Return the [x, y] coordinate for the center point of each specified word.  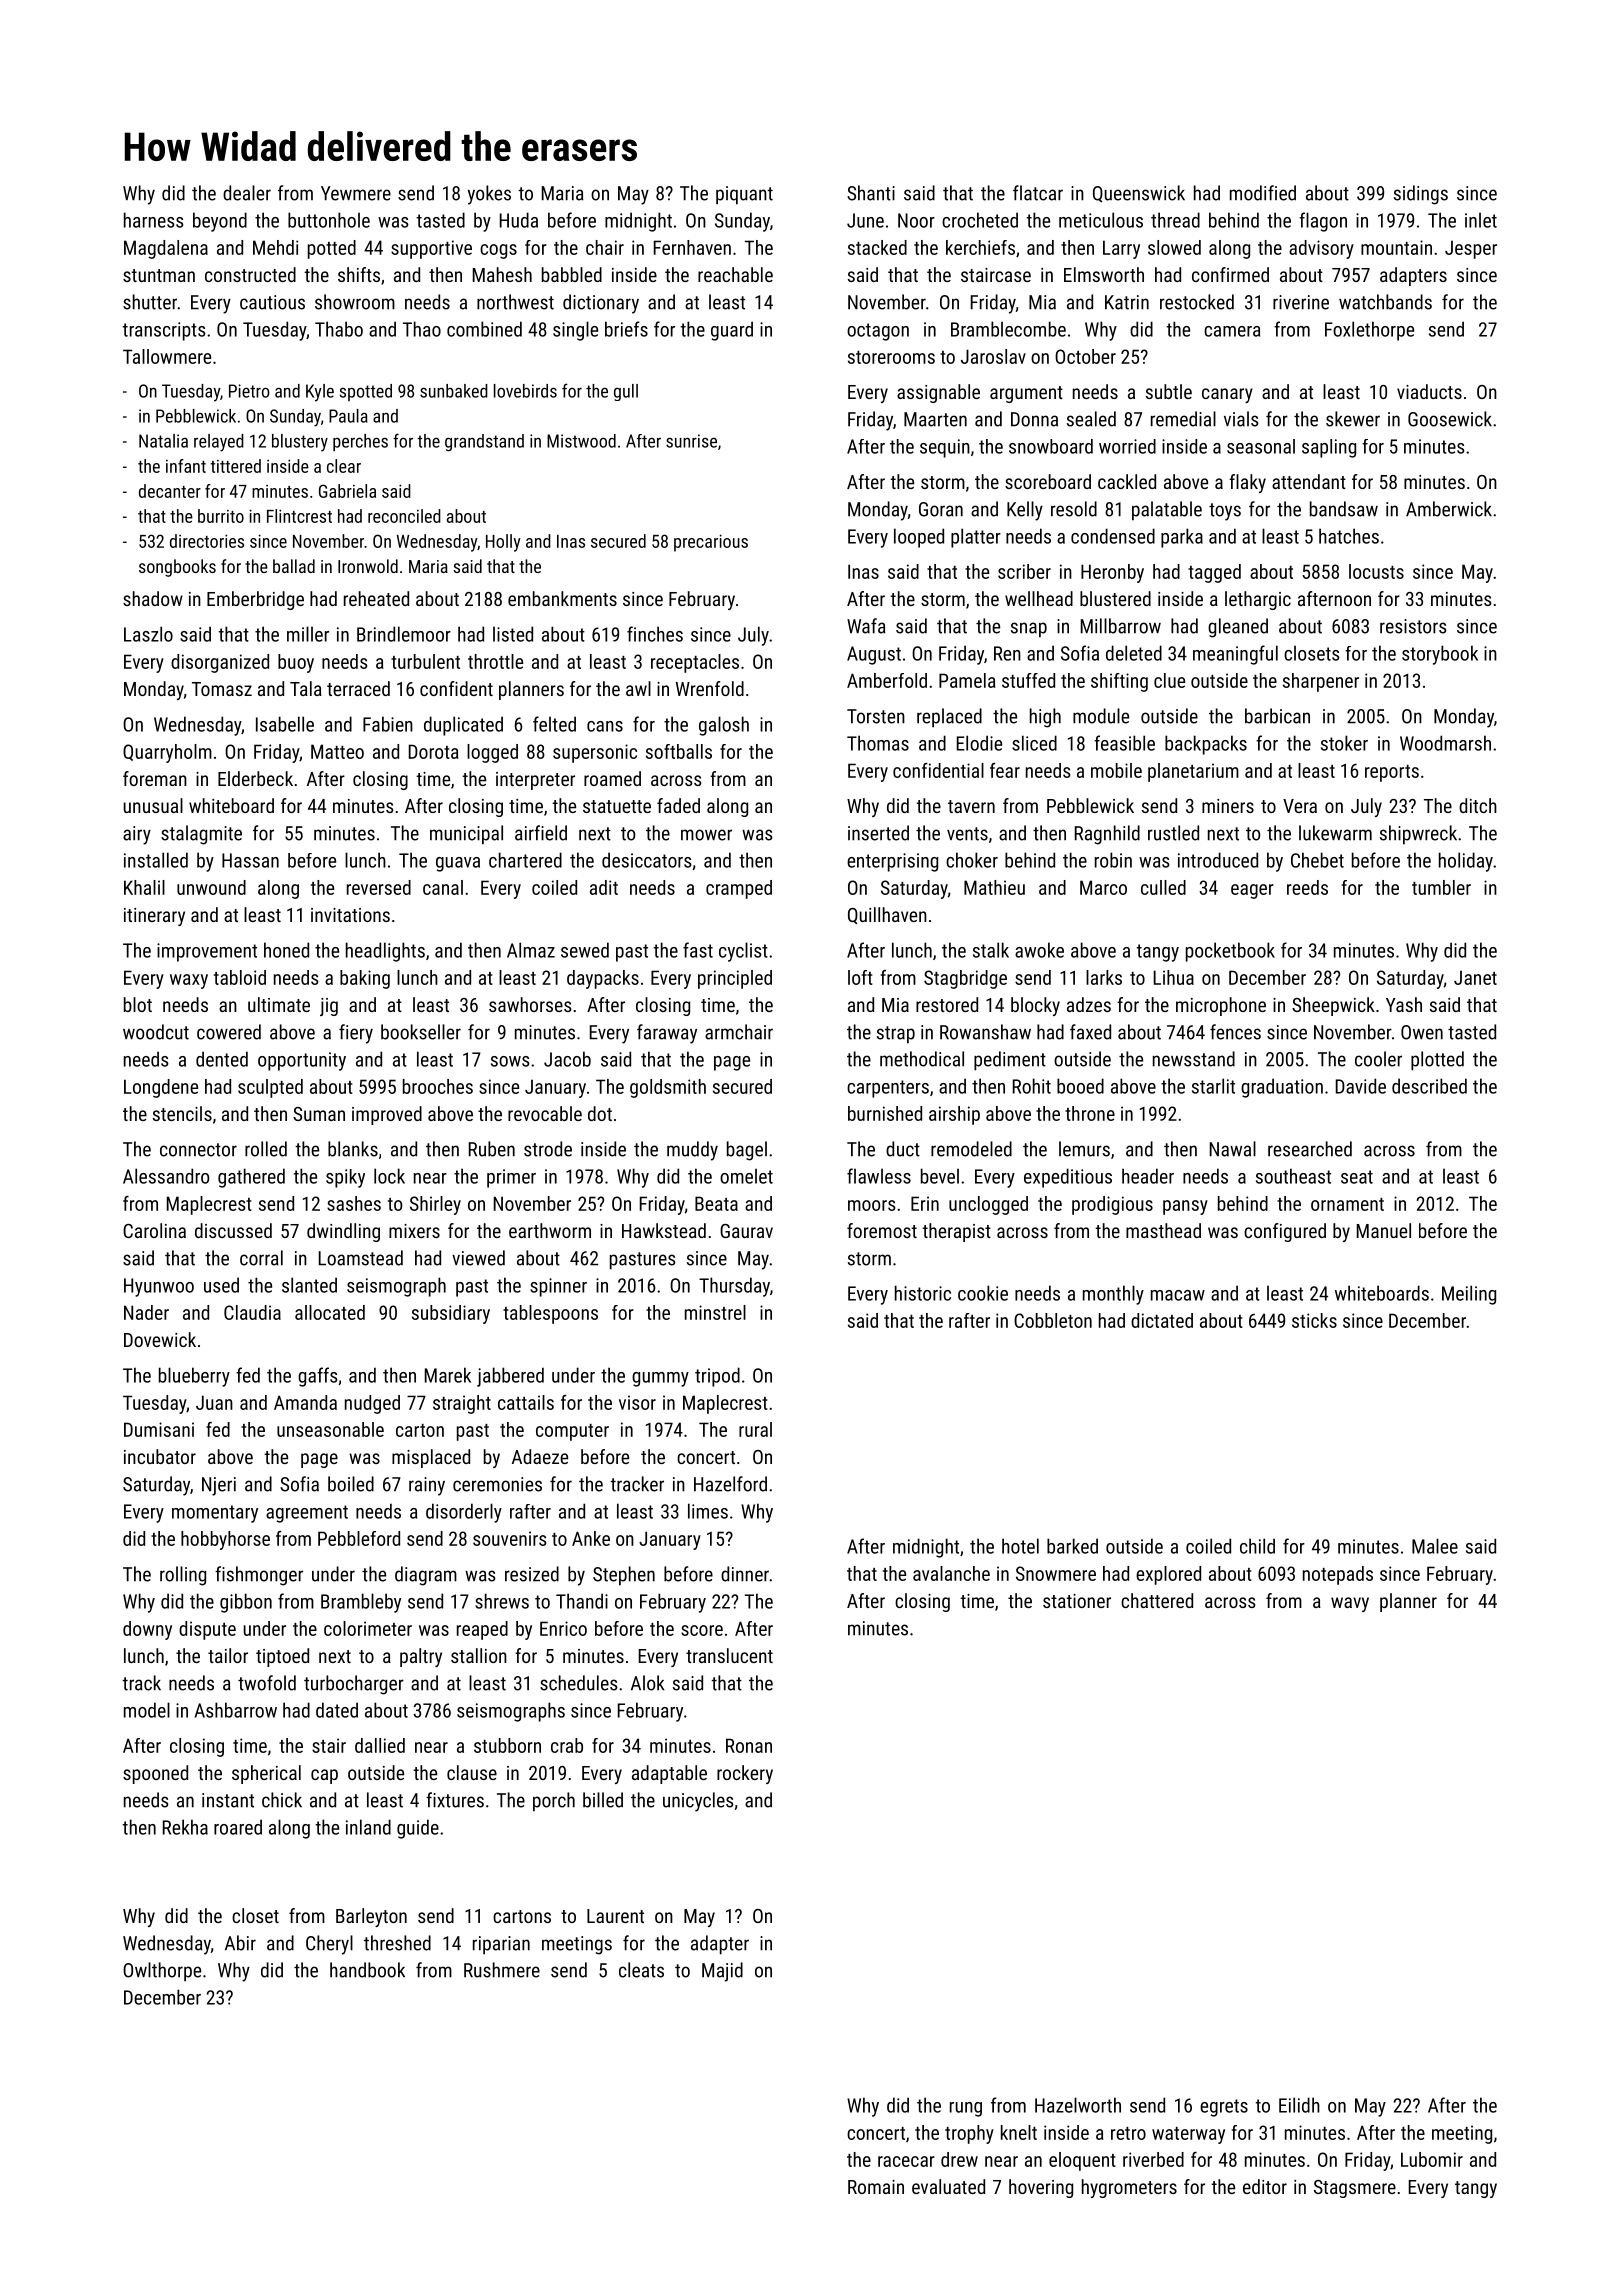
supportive [431, 249]
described [1429, 1086]
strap [896, 1035]
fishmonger [259, 1576]
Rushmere [502, 1970]
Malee [1435, 1546]
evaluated [948, 2186]
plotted [1437, 1061]
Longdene [161, 1088]
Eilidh [1299, 2105]
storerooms [891, 357]
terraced [358, 688]
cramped [739, 889]
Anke [591, 1538]
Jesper [1471, 249]
